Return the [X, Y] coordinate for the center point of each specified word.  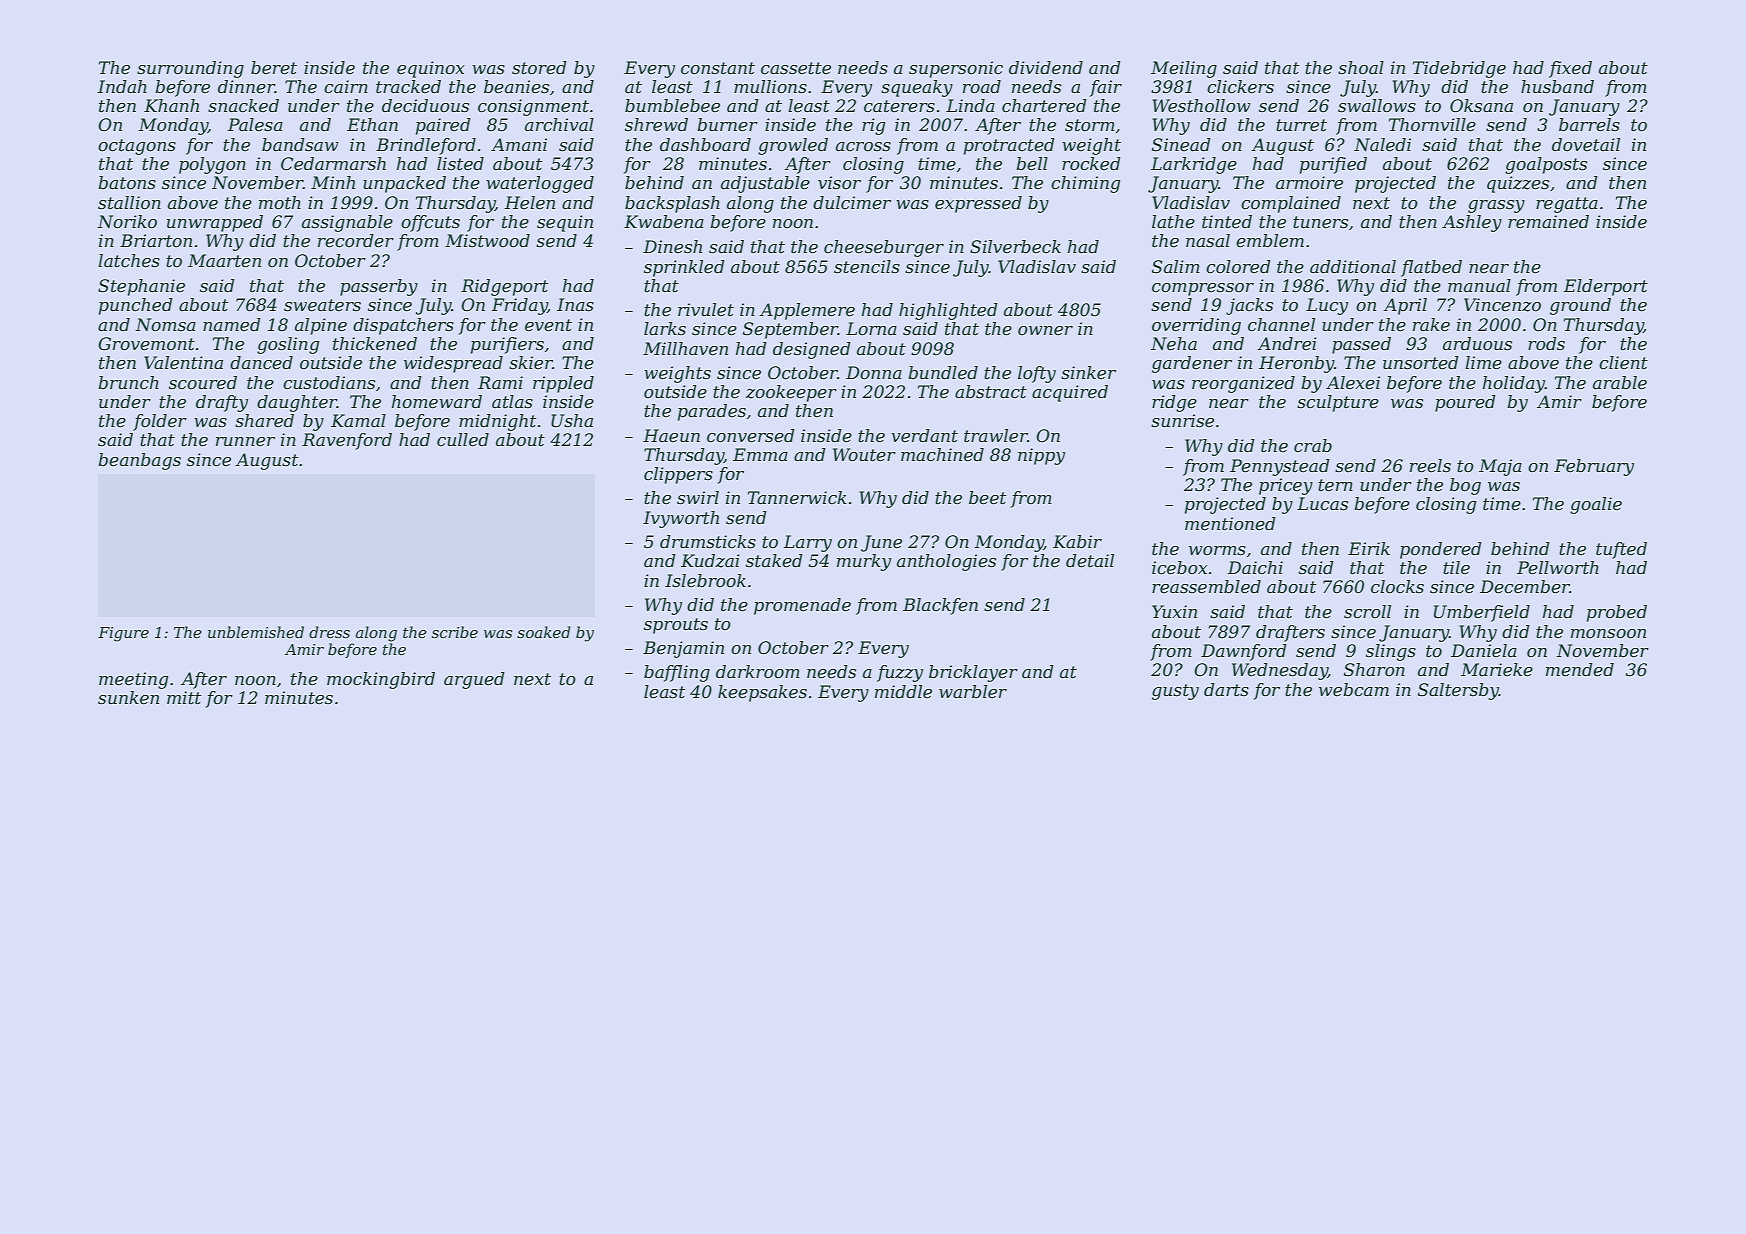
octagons [137, 147]
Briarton [156, 240]
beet [987, 497]
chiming [1085, 184]
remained [1548, 221]
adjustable [765, 184]
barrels [1589, 124]
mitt [184, 697]
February [1594, 467]
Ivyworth [681, 519]
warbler [973, 691]
